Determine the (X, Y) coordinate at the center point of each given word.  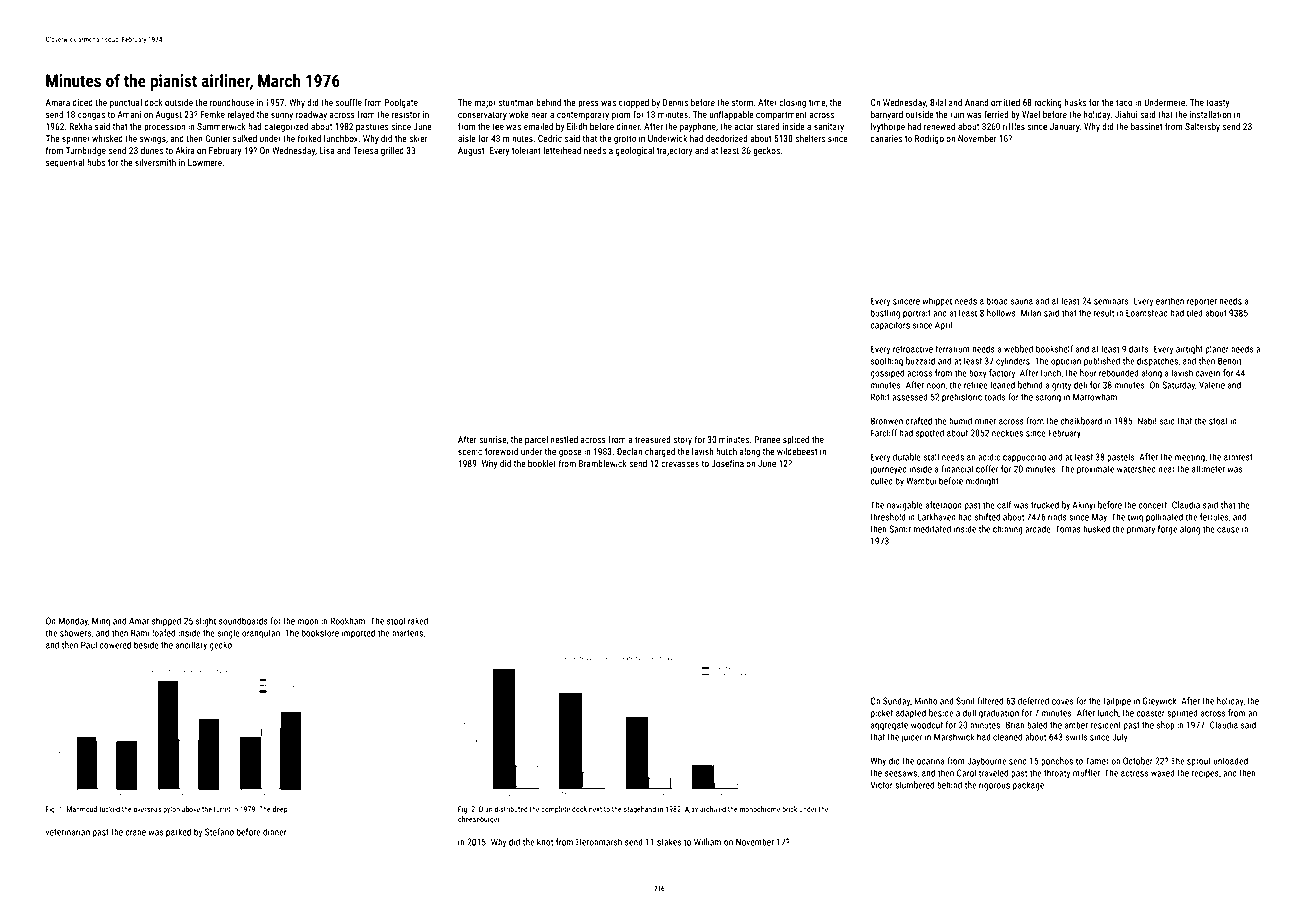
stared (768, 126)
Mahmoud (82, 809)
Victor (881, 785)
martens (407, 633)
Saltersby (1202, 127)
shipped (166, 622)
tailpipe (1117, 702)
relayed (240, 115)
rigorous (994, 786)
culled (881, 481)
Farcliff (884, 433)
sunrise (493, 439)
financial (957, 469)
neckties (1007, 433)
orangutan (261, 634)
